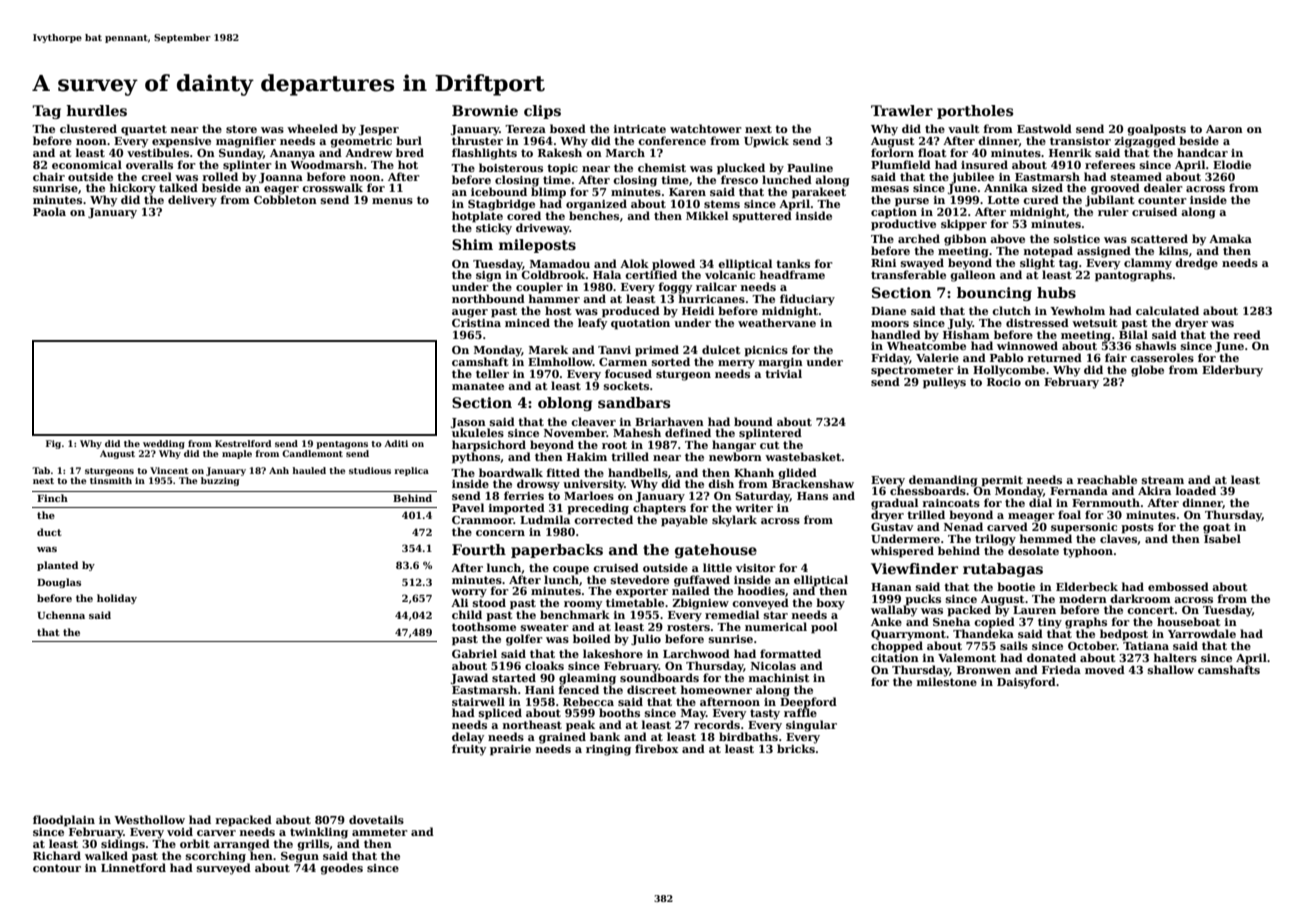  Describe the element at coordinates (484, 154) in the page. I see `flashlights` at that location.
